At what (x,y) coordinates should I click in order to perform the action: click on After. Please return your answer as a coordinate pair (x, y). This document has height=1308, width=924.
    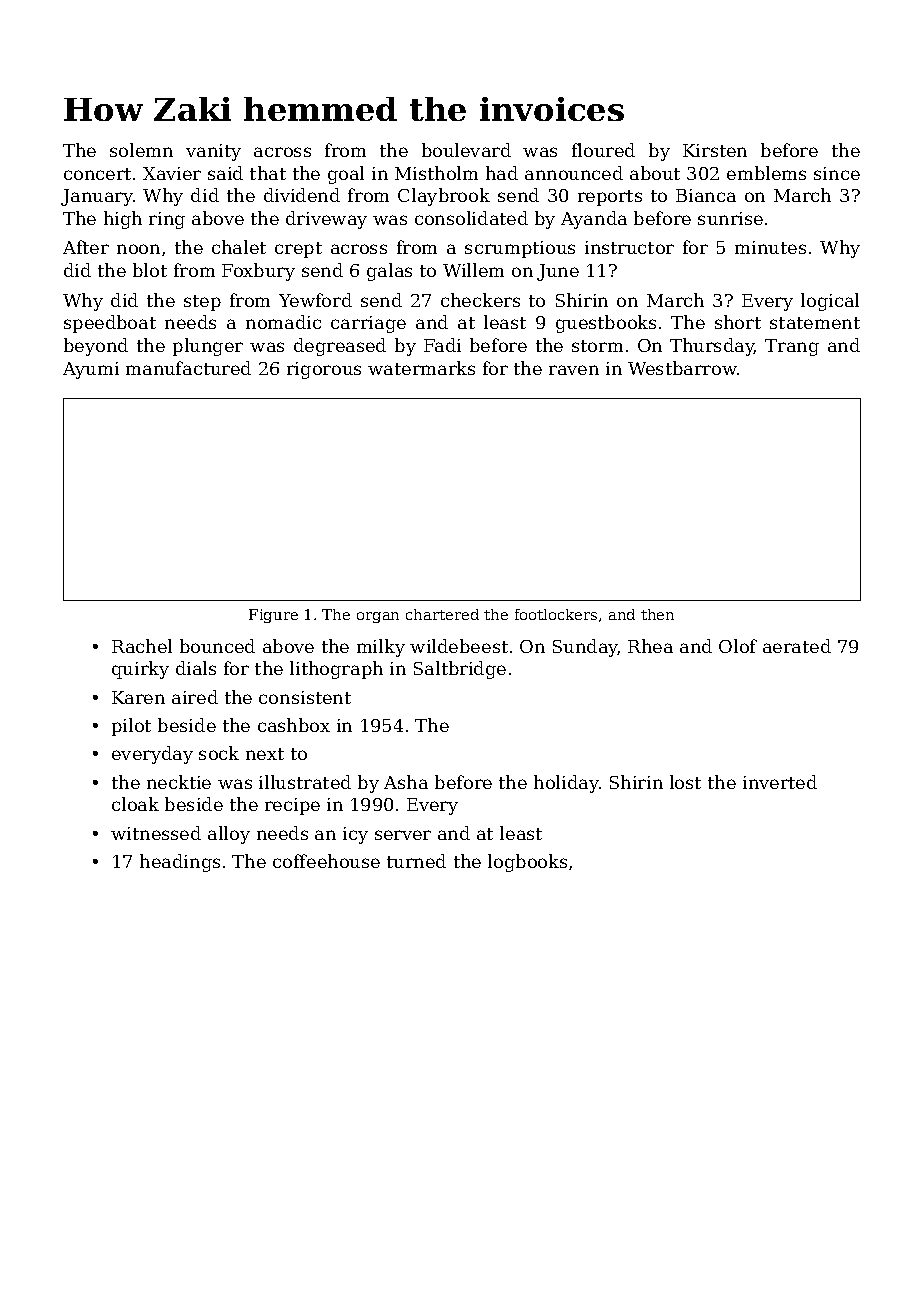
    Looking at the image, I should click on (86, 247).
